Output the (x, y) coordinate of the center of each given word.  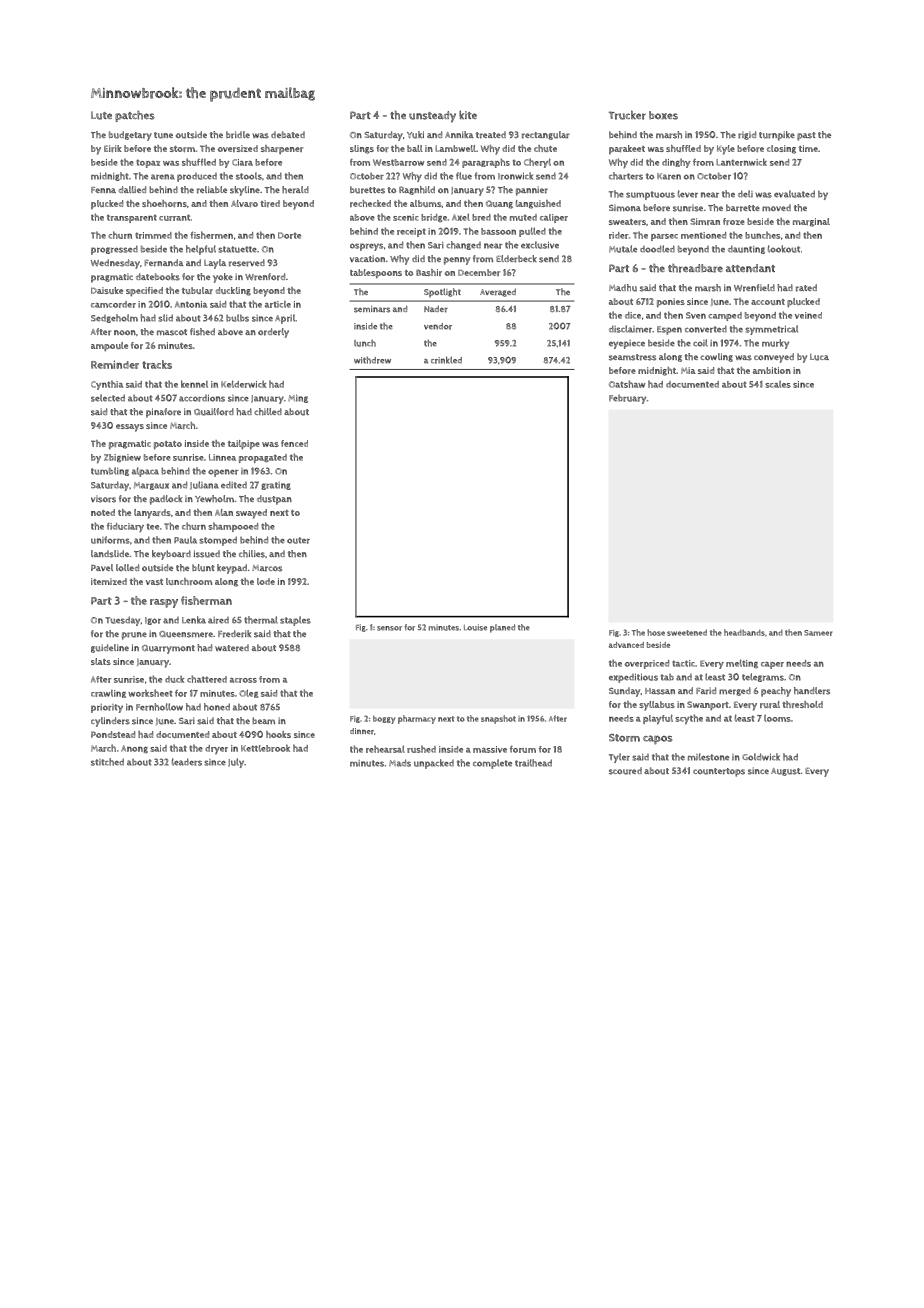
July (236, 763)
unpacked (434, 764)
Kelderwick (244, 384)
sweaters (627, 222)
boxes (663, 115)
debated (288, 134)
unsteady (432, 117)
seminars (372, 309)
